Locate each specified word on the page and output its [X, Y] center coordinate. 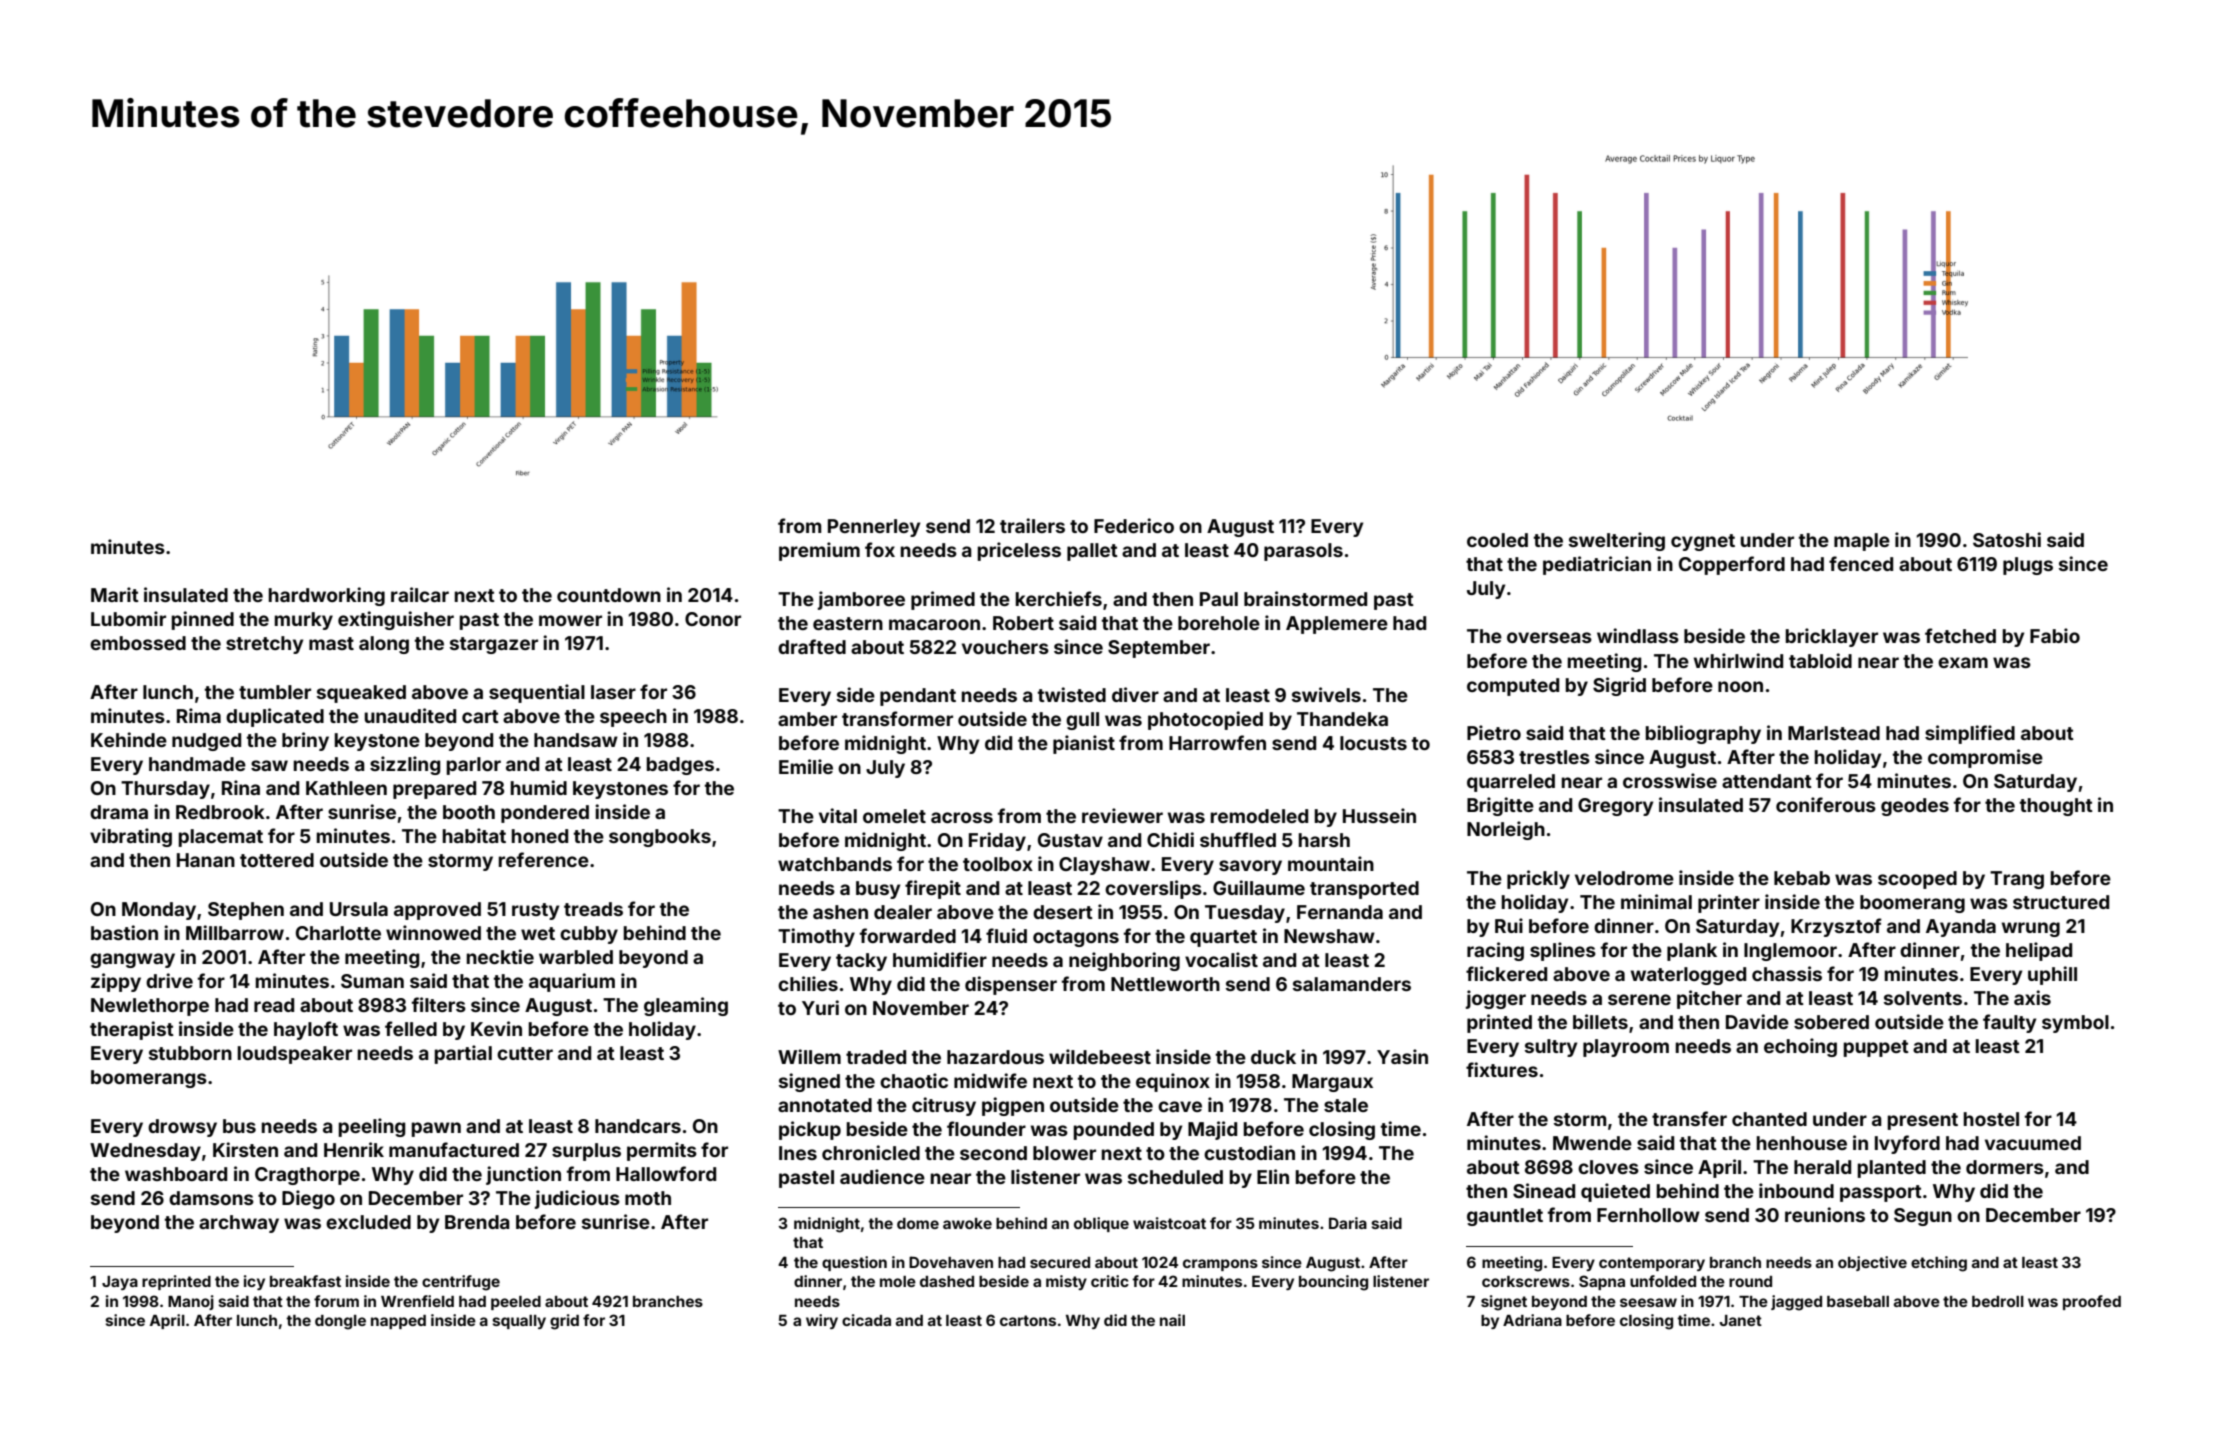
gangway [132, 960]
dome [918, 1223]
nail [1172, 1320]
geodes [1915, 807]
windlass [1638, 635]
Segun [1923, 1217]
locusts [1373, 743]
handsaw [576, 740]
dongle [340, 1322]
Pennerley [874, 528]
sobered [1831, 1022]
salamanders [1352, 984]
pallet [1092, 552]
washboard [176, 1174]
